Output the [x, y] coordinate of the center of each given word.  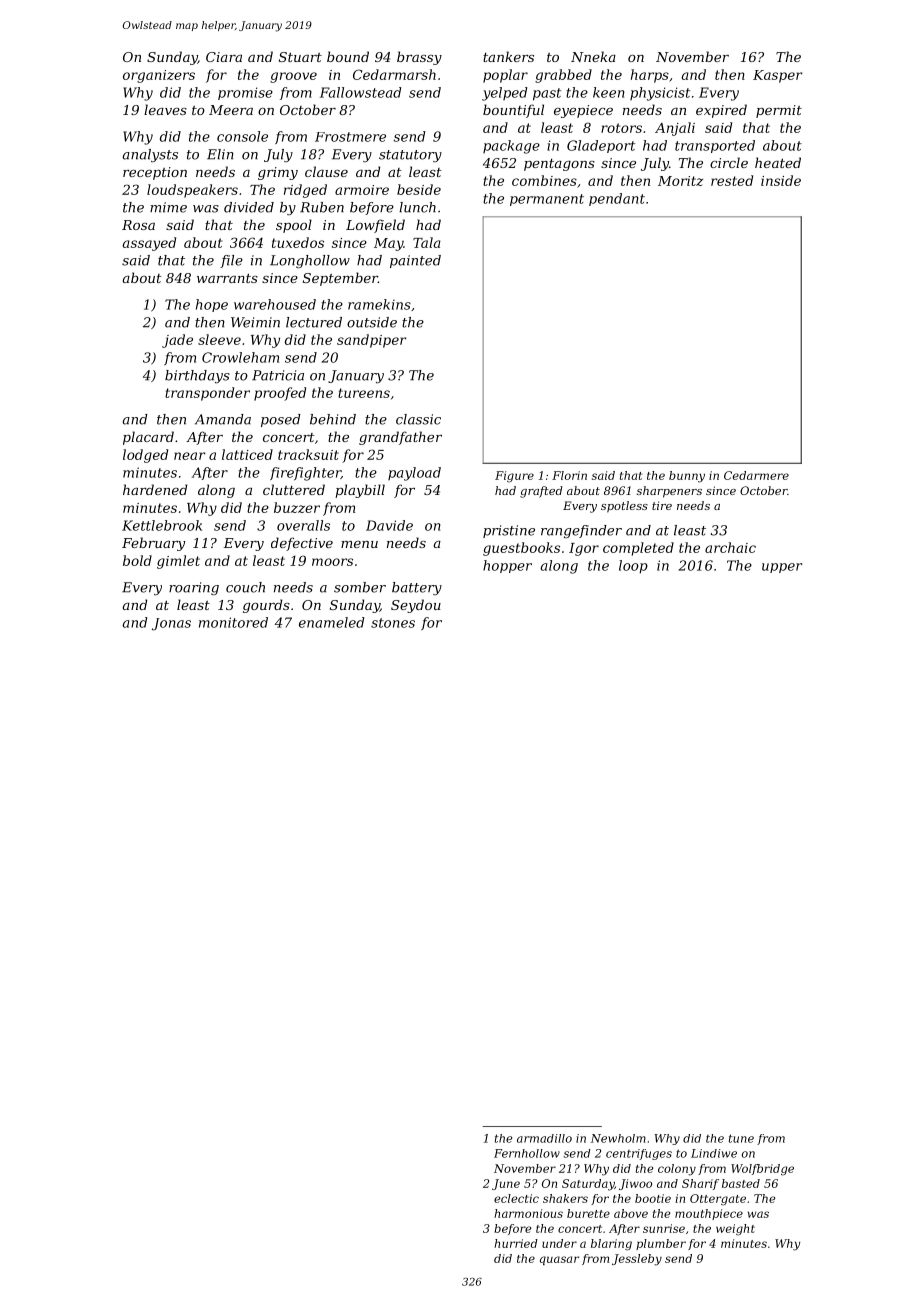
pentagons [559, 165]
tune [741, 1138]
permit [779, 111]
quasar [559, 1260]
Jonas [171, 624]
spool [294, 226]
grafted [541, 492]
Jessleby [637, 1260]
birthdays [197, 376]
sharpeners [669, 492]
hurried [516, 1243]
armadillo [544, 1138]
